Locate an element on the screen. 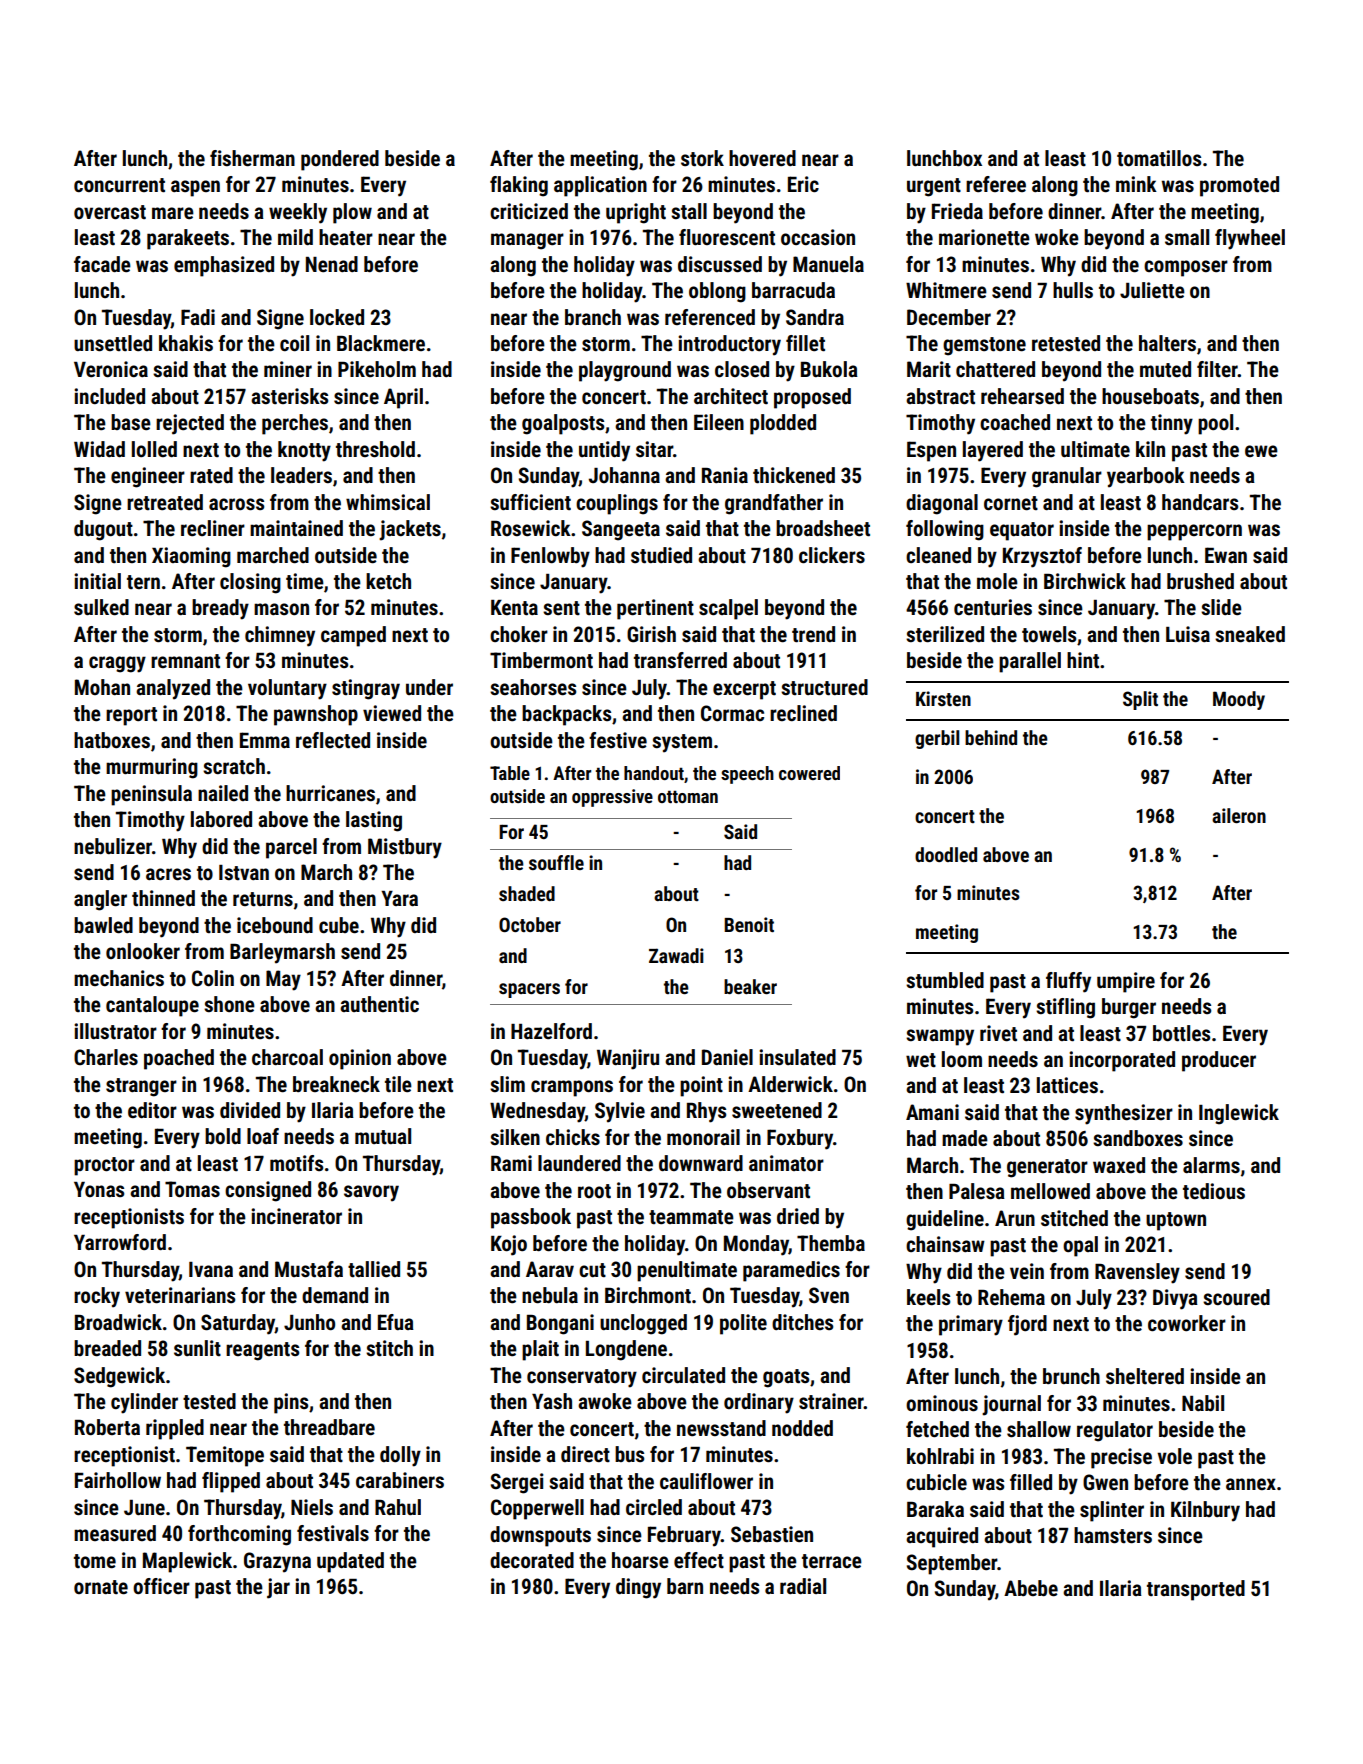 The width and height of the screenshot is (1363, 1764). Rahul is located at coordinates (398, 1507).
